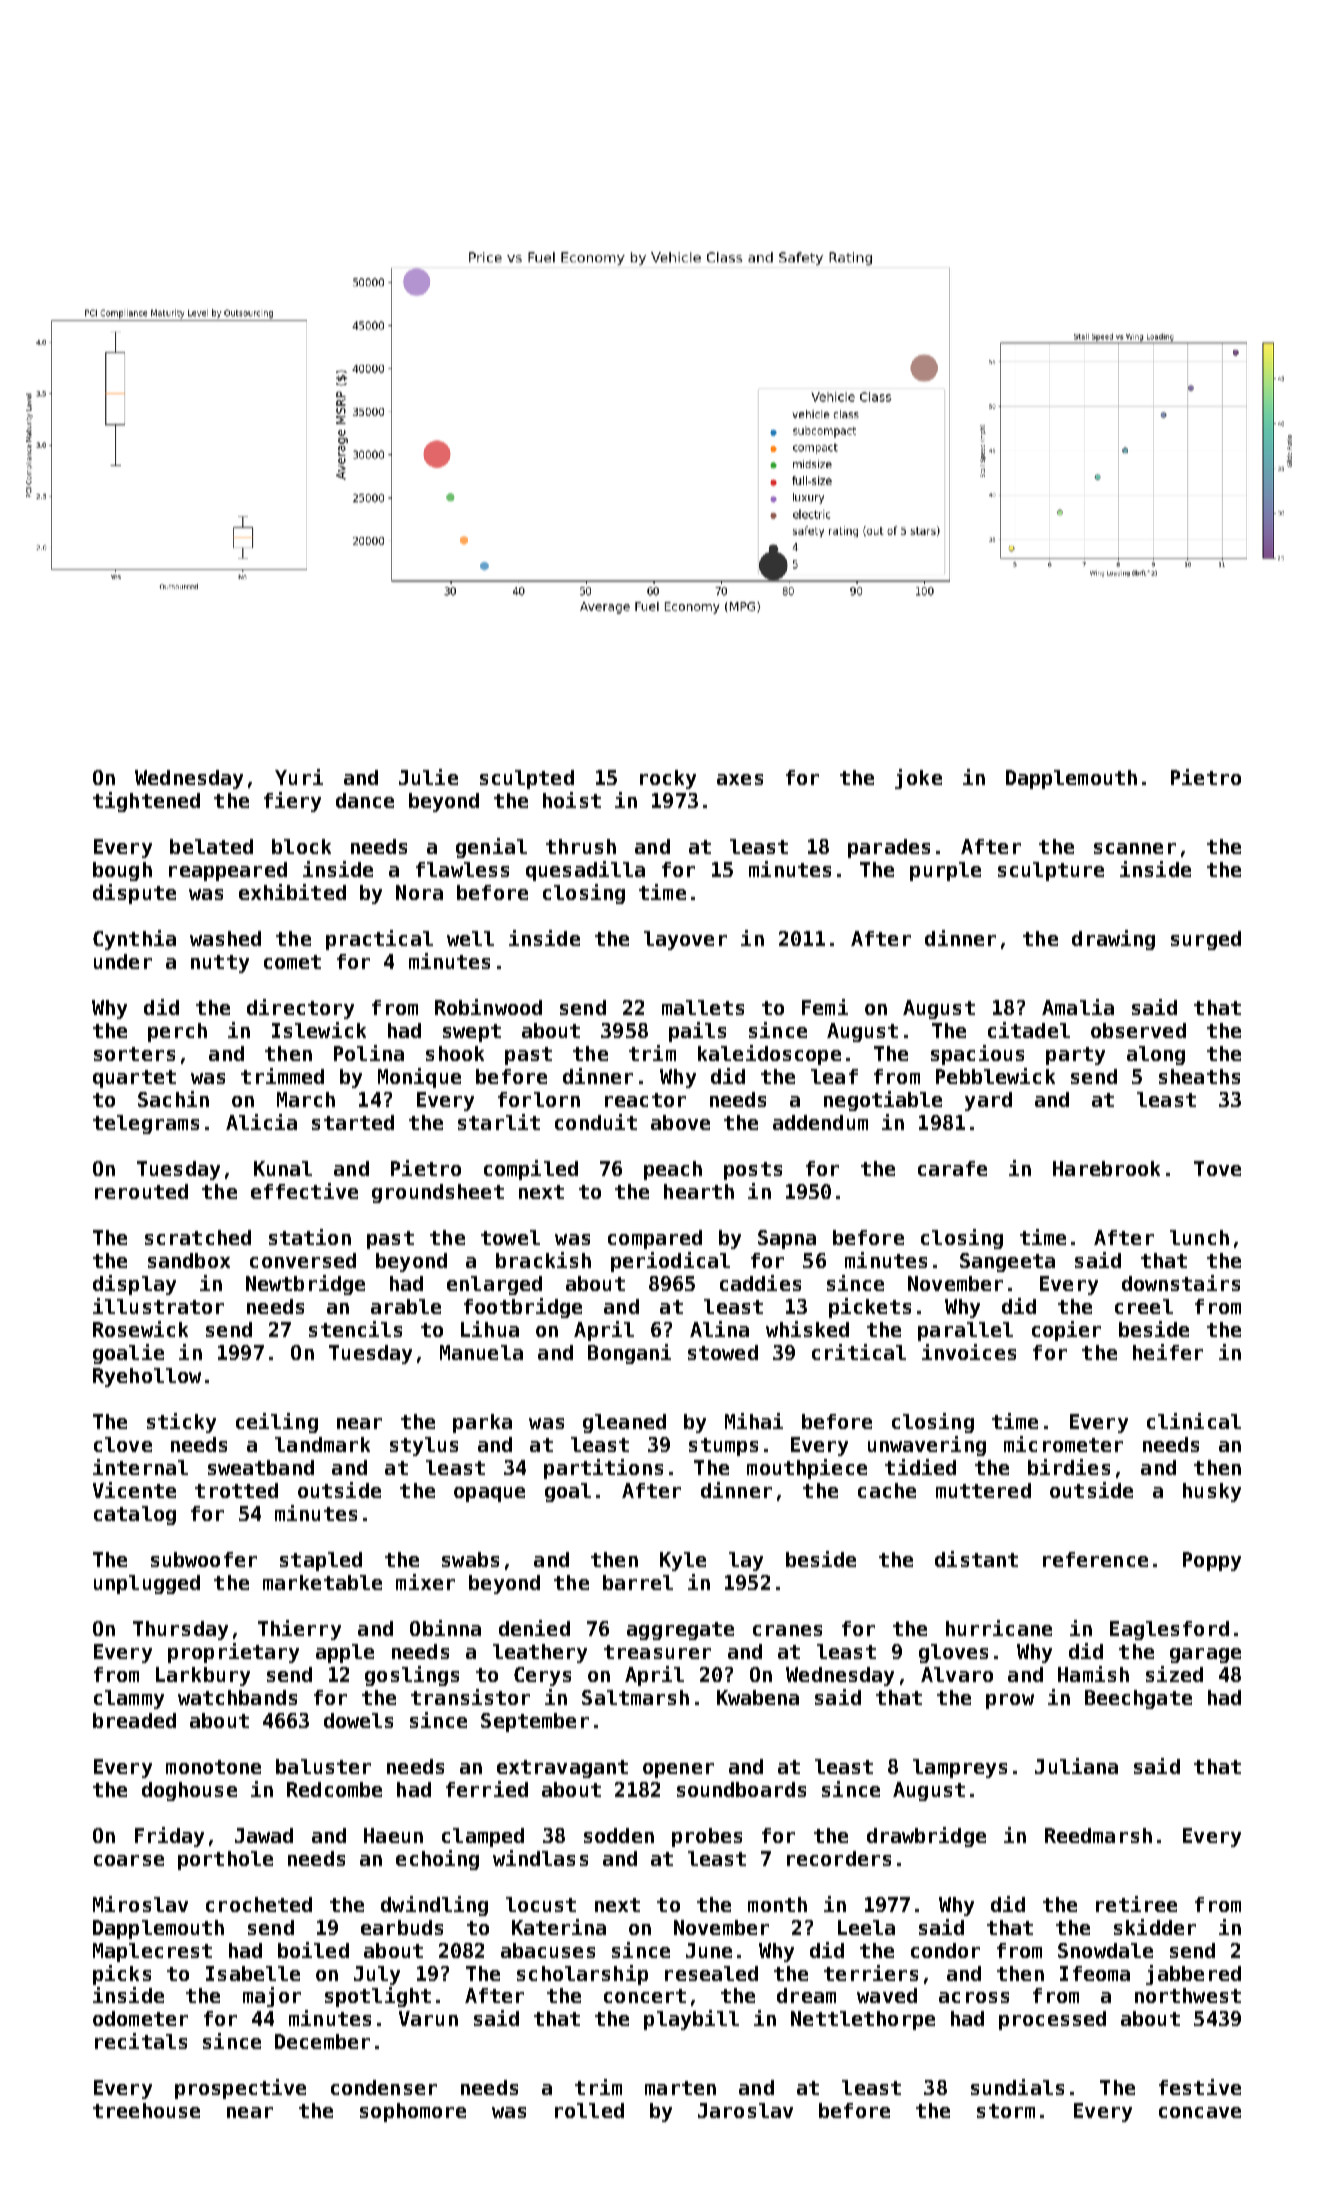  Describe the element at coordinates (203, 1676) in the document. I see `Larkbury` at that location.
